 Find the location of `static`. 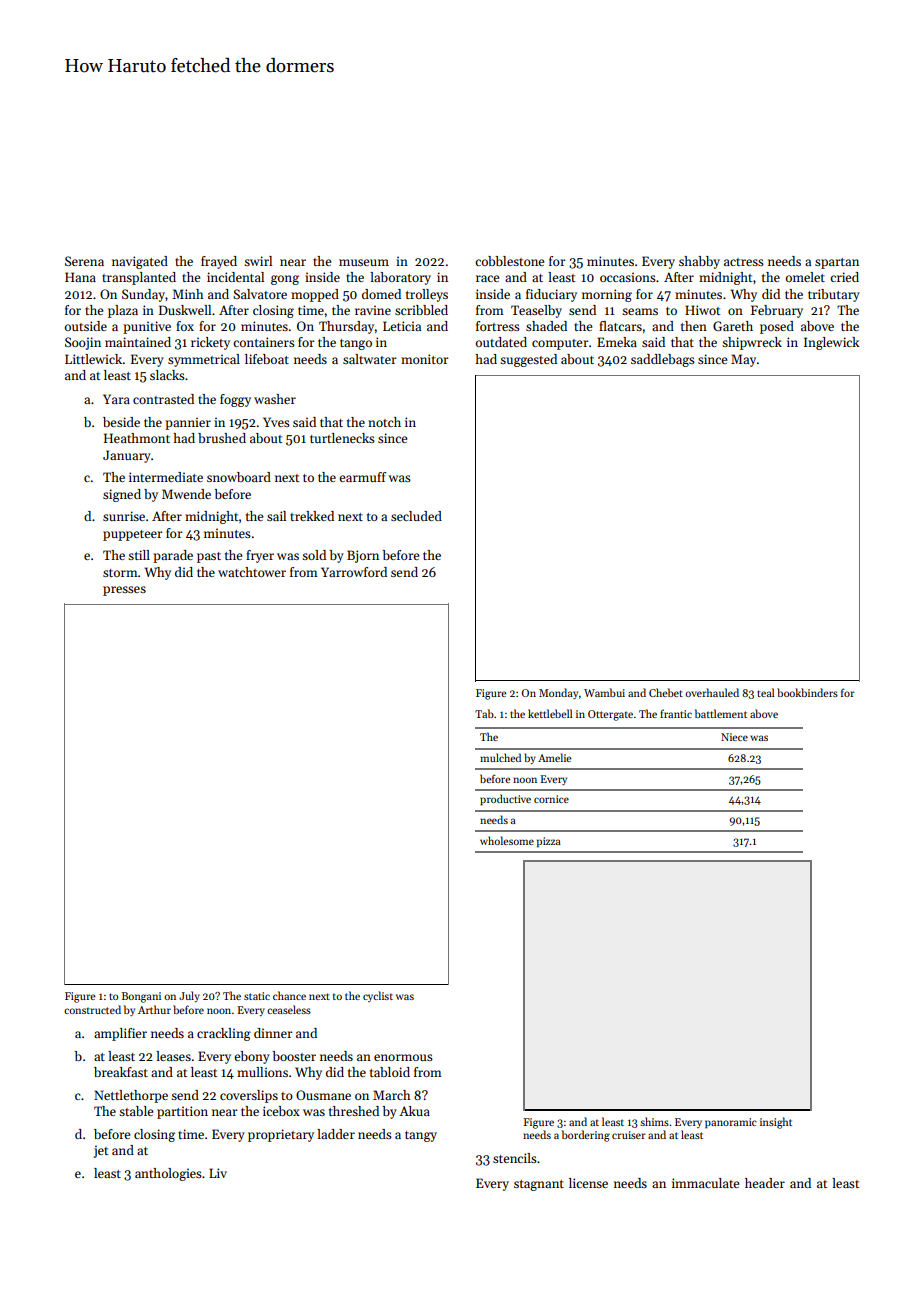

static is located at coordinates (257, 996).
